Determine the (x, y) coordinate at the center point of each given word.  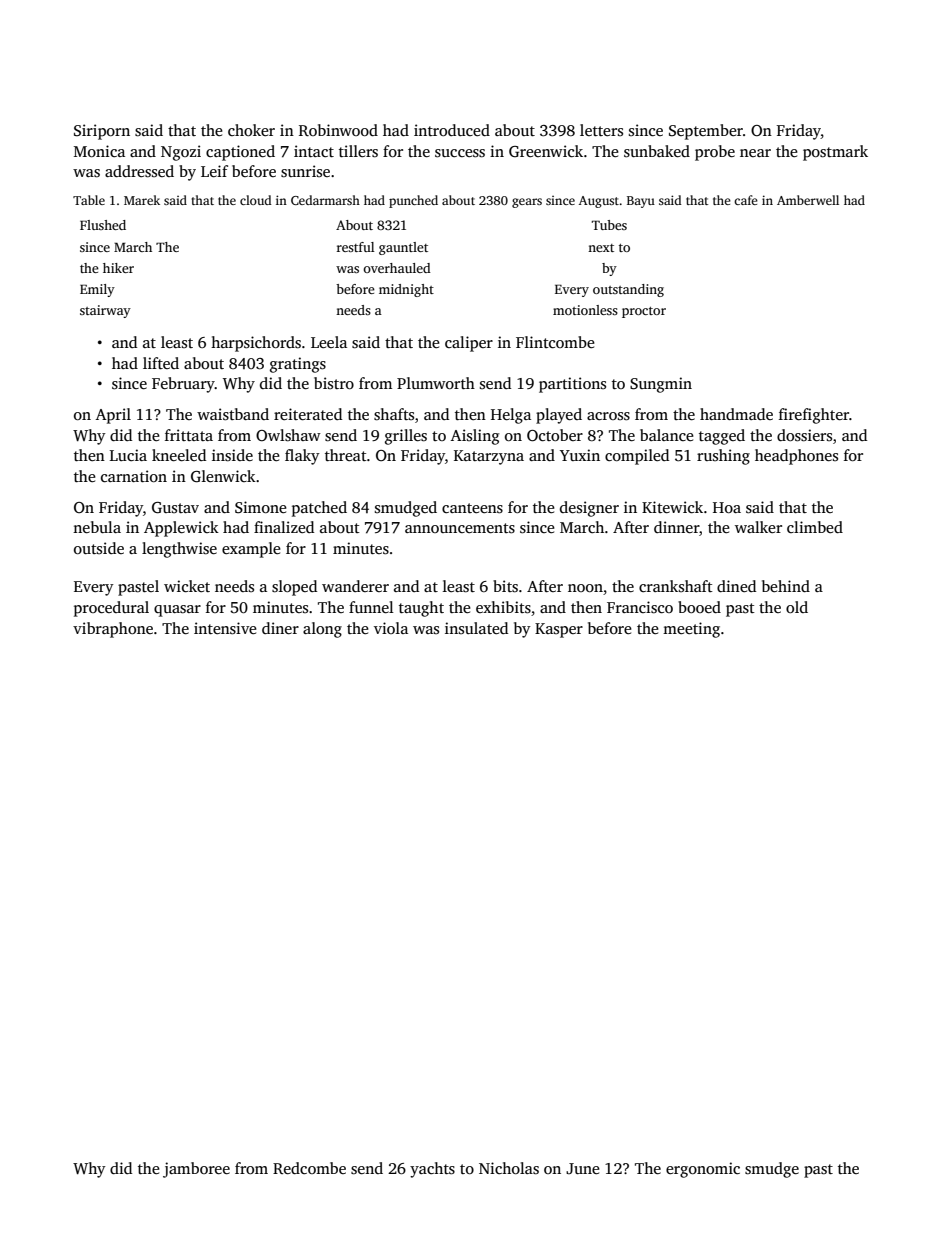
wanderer (355, 586)
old (797, 607)
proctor (644, 312)
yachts (432, 1170)
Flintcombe (555, 342)
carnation (134, 476)
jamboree (196, 1170)
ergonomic (703, 1170)
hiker (118, 268)
